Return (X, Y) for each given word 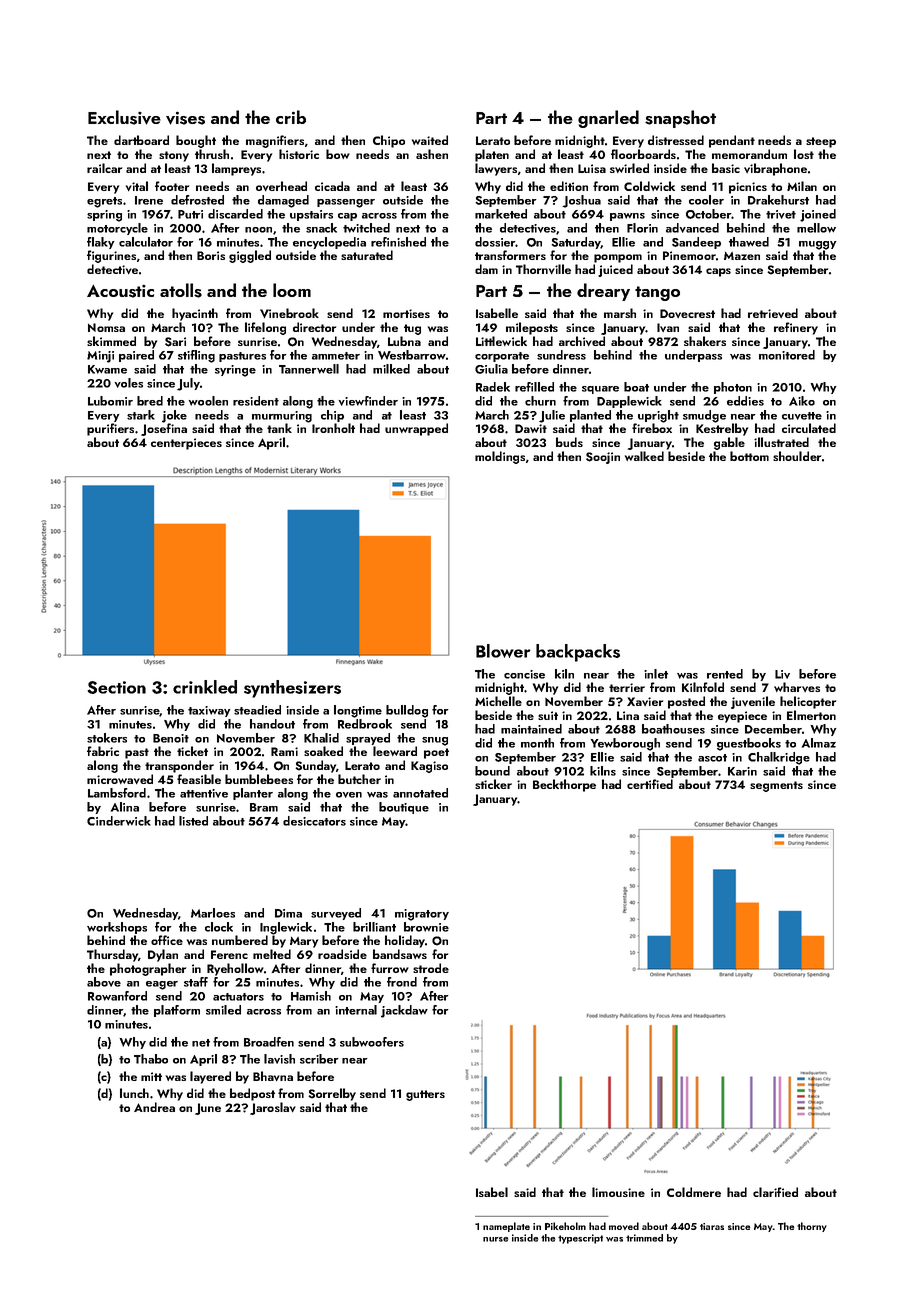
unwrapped (416, 429)
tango (657, 293)
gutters (425, 1095)
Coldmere (694, 1192)
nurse (495, 1239)
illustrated (781, 442)
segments (776, 786)
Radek (493, 387)
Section (116, 687)
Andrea (154, 1107)
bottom (749, 456)
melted (272, 954)
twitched (366, 228)
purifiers (110, 429)
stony (174, 156)
